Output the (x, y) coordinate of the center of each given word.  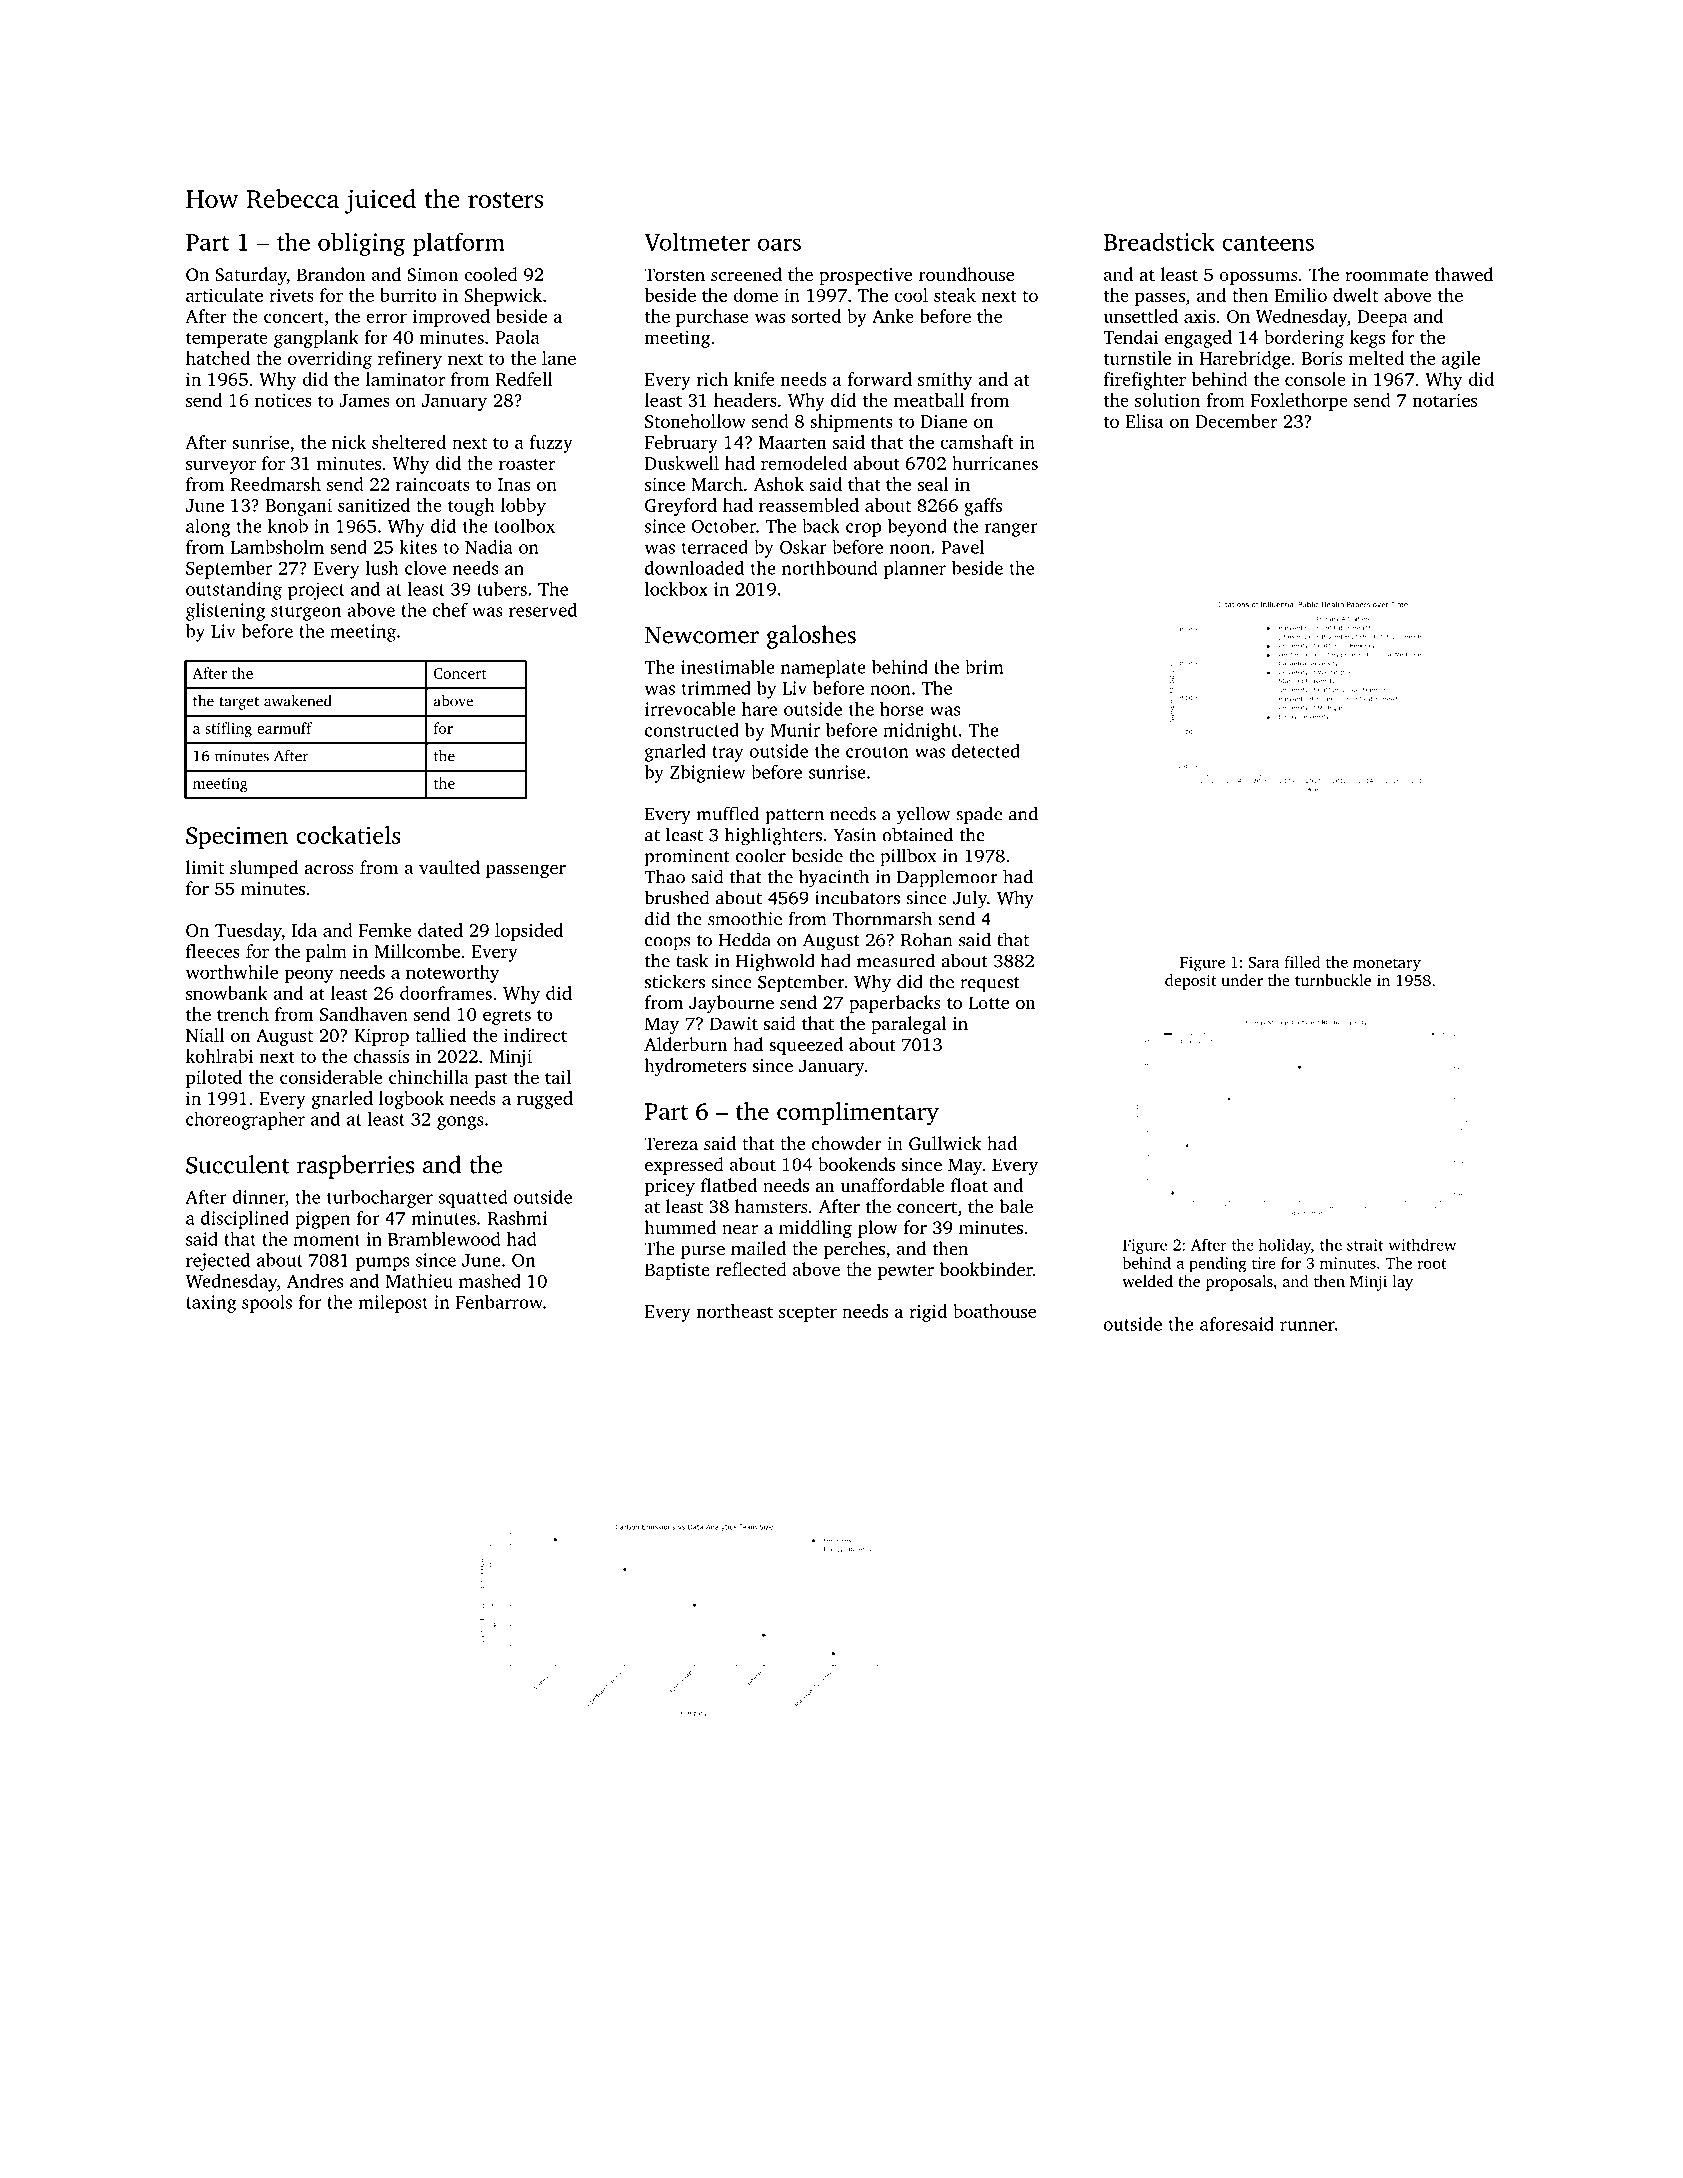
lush (381, 568)
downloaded (694, 568)
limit (205, 867)
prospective (865, 276)
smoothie (745, 918)
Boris (1322, 358)
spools (267, 1304)
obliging (361, 244)
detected (985, 751)
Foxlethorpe (1299, 402)
